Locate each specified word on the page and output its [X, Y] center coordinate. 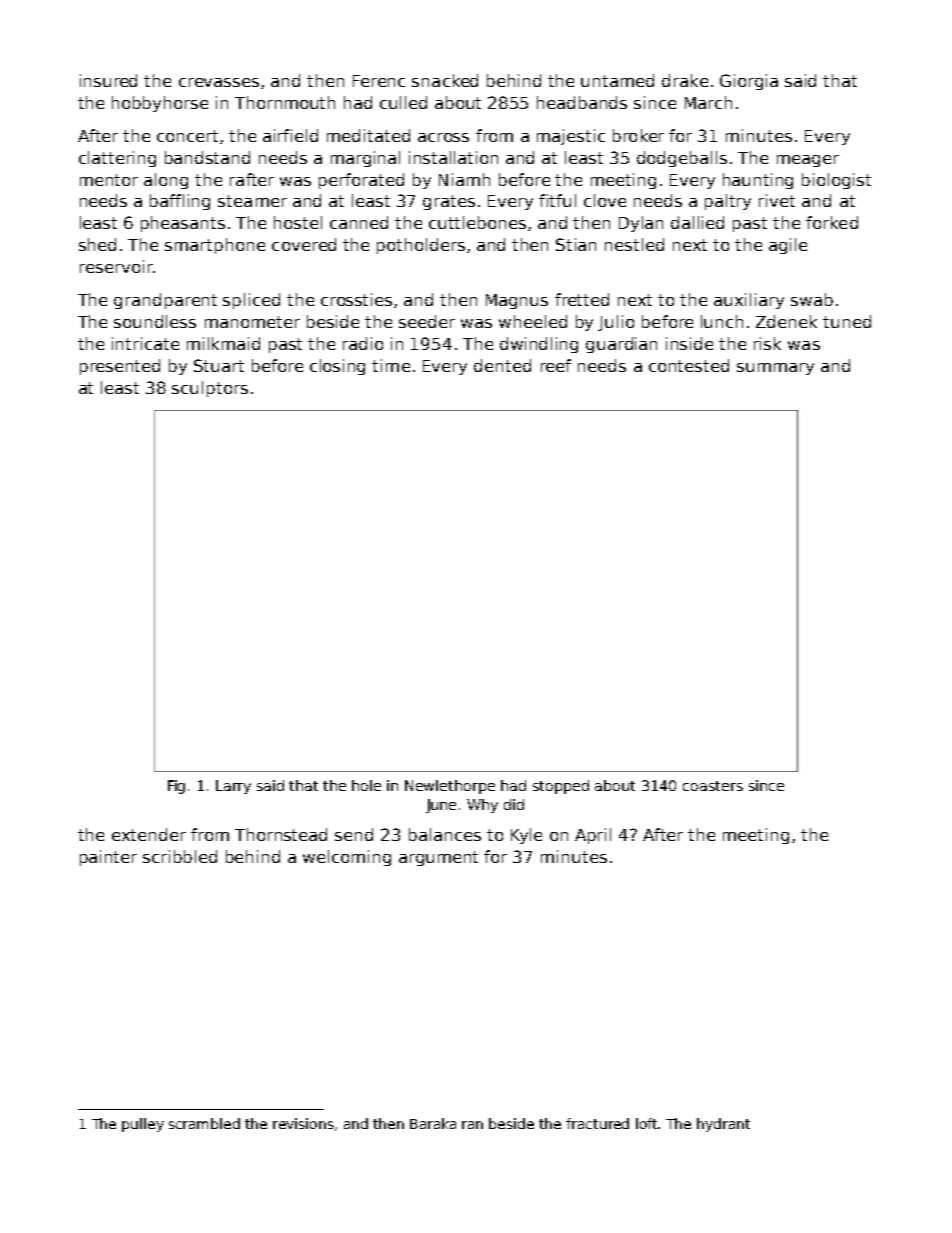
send [354, 834]
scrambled [204, 1123]
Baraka [433, 1123]
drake [685, 80]
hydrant [723, 1125]
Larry [233, 787]
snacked [445, 80]
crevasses [219, 82]
